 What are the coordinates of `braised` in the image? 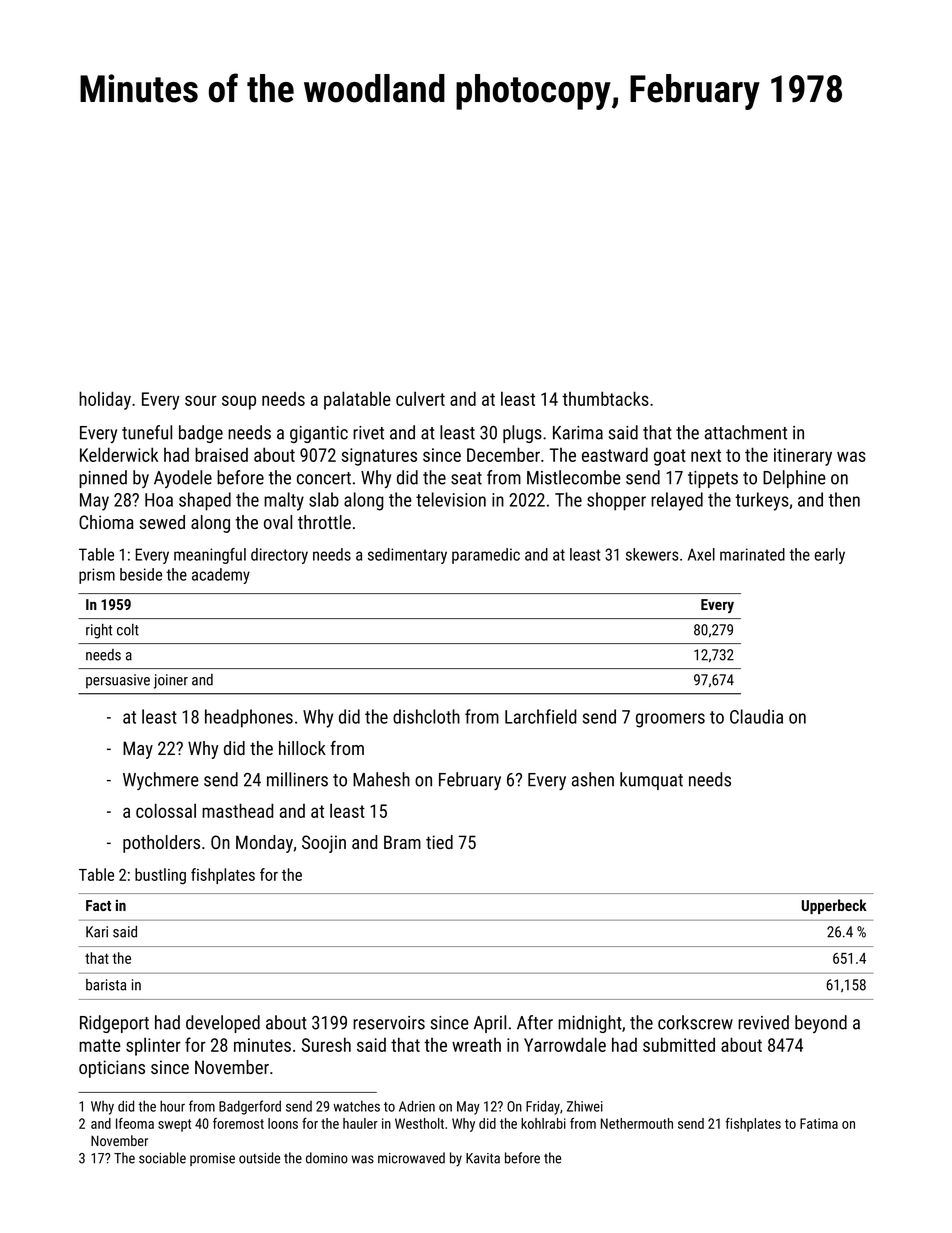 It's located at (221, 454).
